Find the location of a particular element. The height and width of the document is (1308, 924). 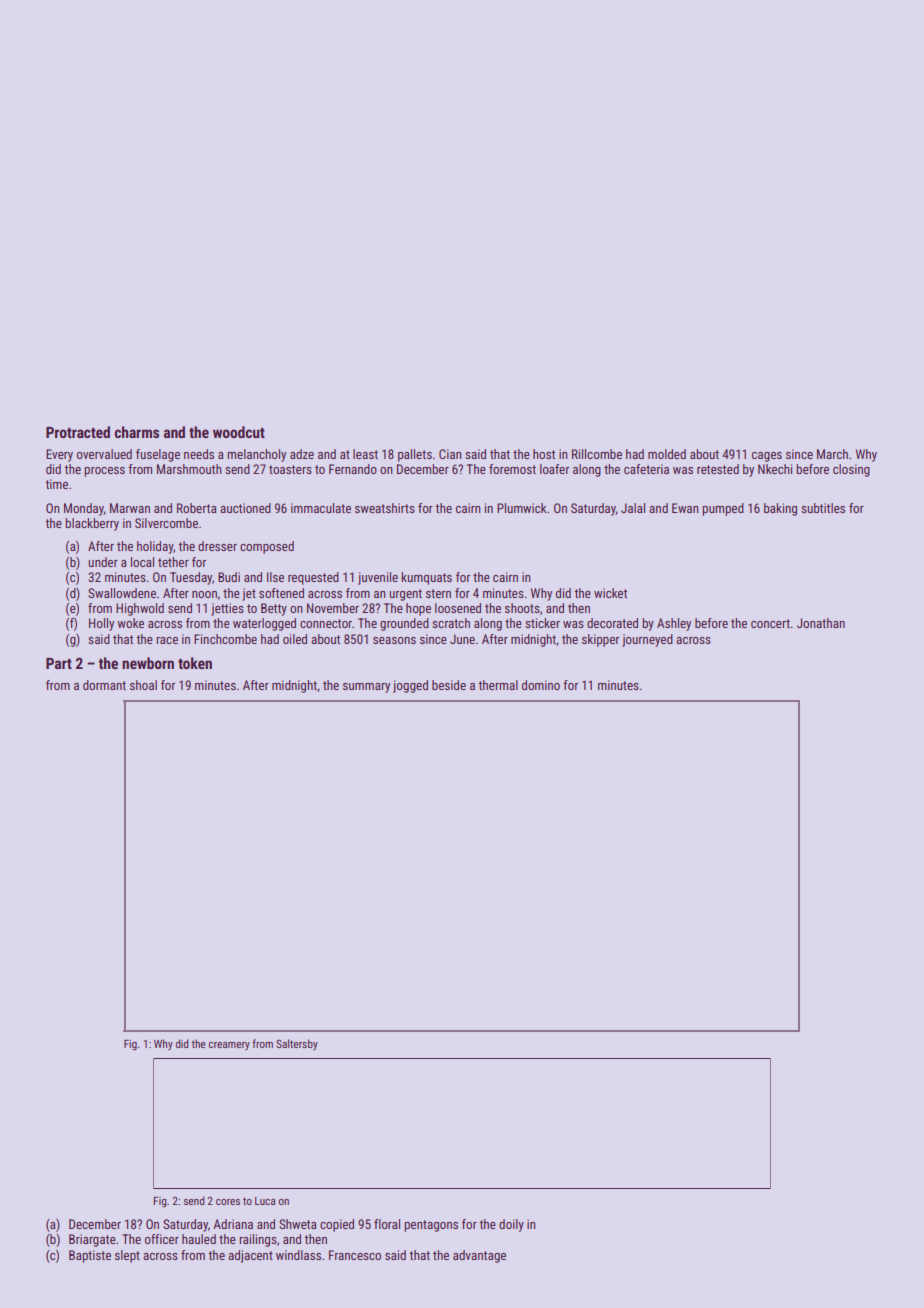

Saltersby is located at coordinates (297, 1044).
